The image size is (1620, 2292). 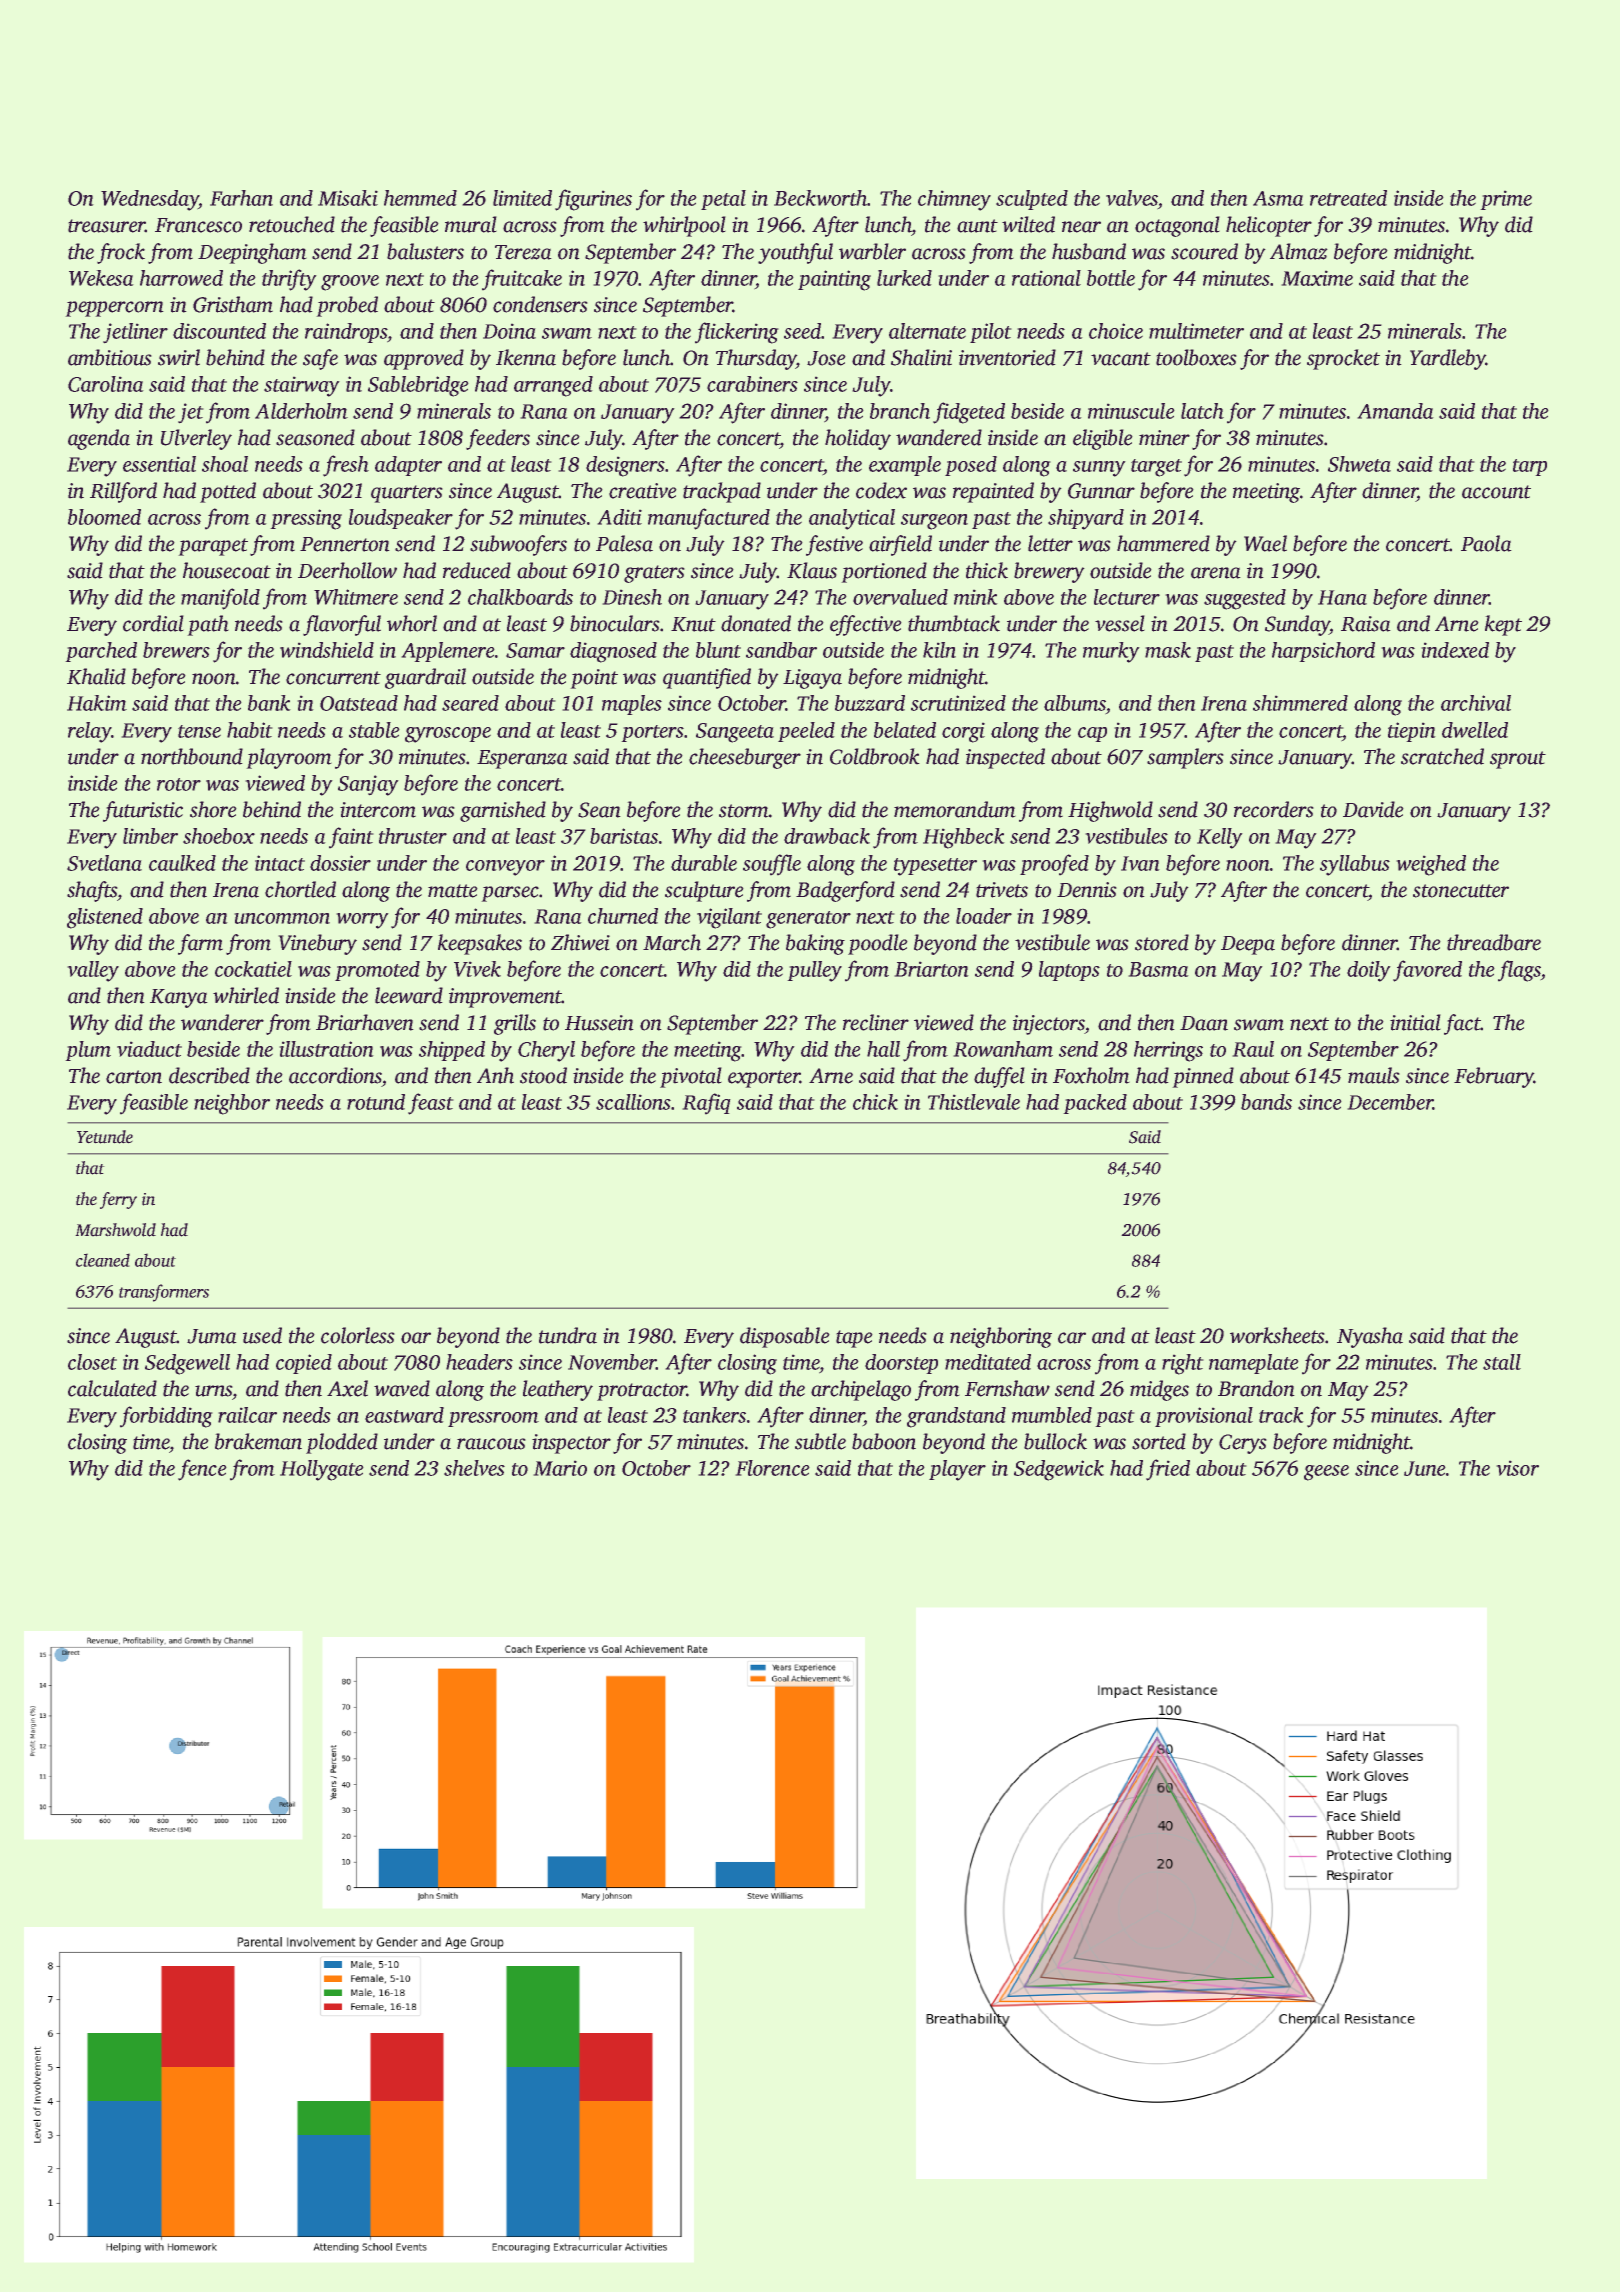 I want to click on Deepa, so click(x=1248, y=945).
